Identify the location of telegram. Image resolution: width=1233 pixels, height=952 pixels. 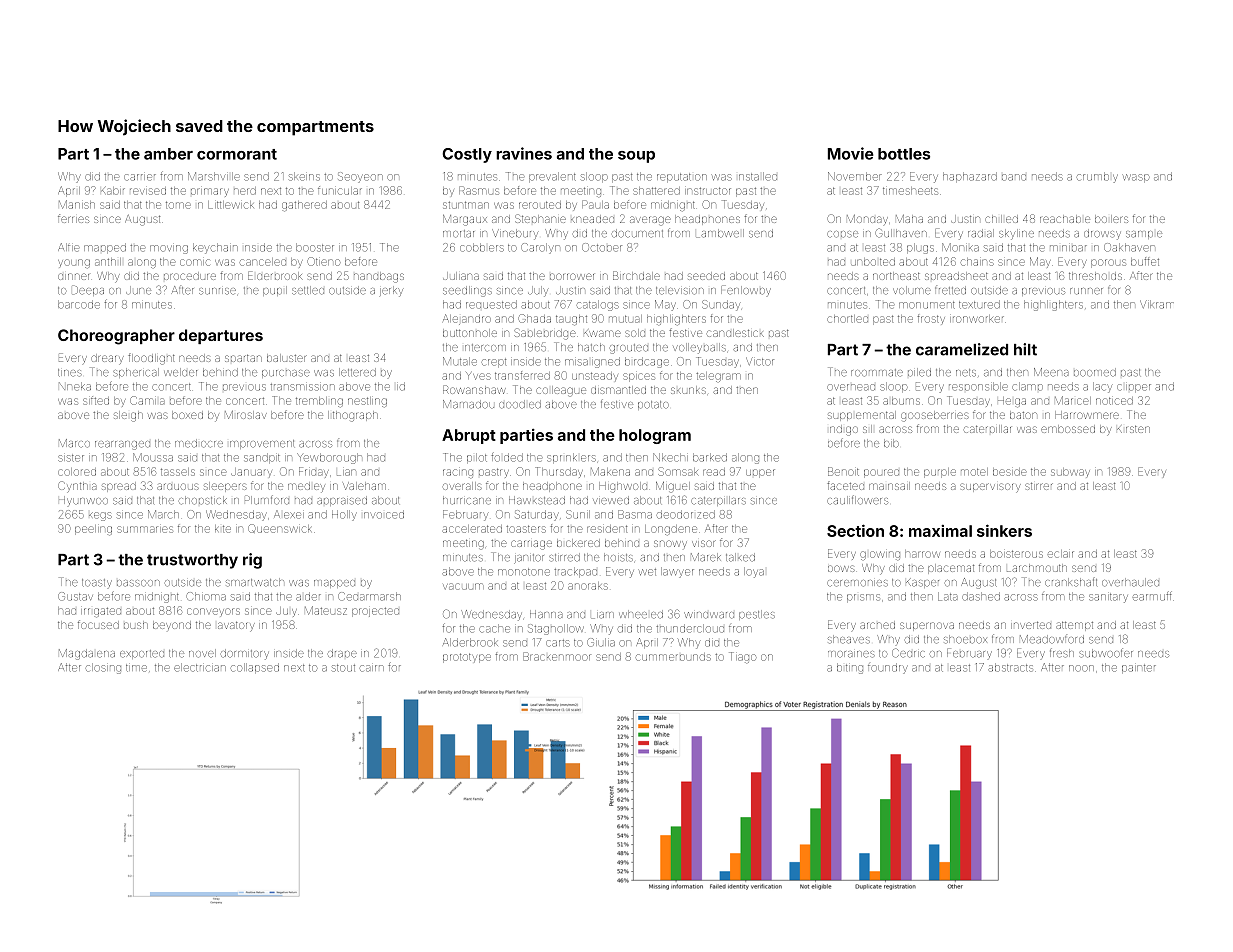
(718, 377).
